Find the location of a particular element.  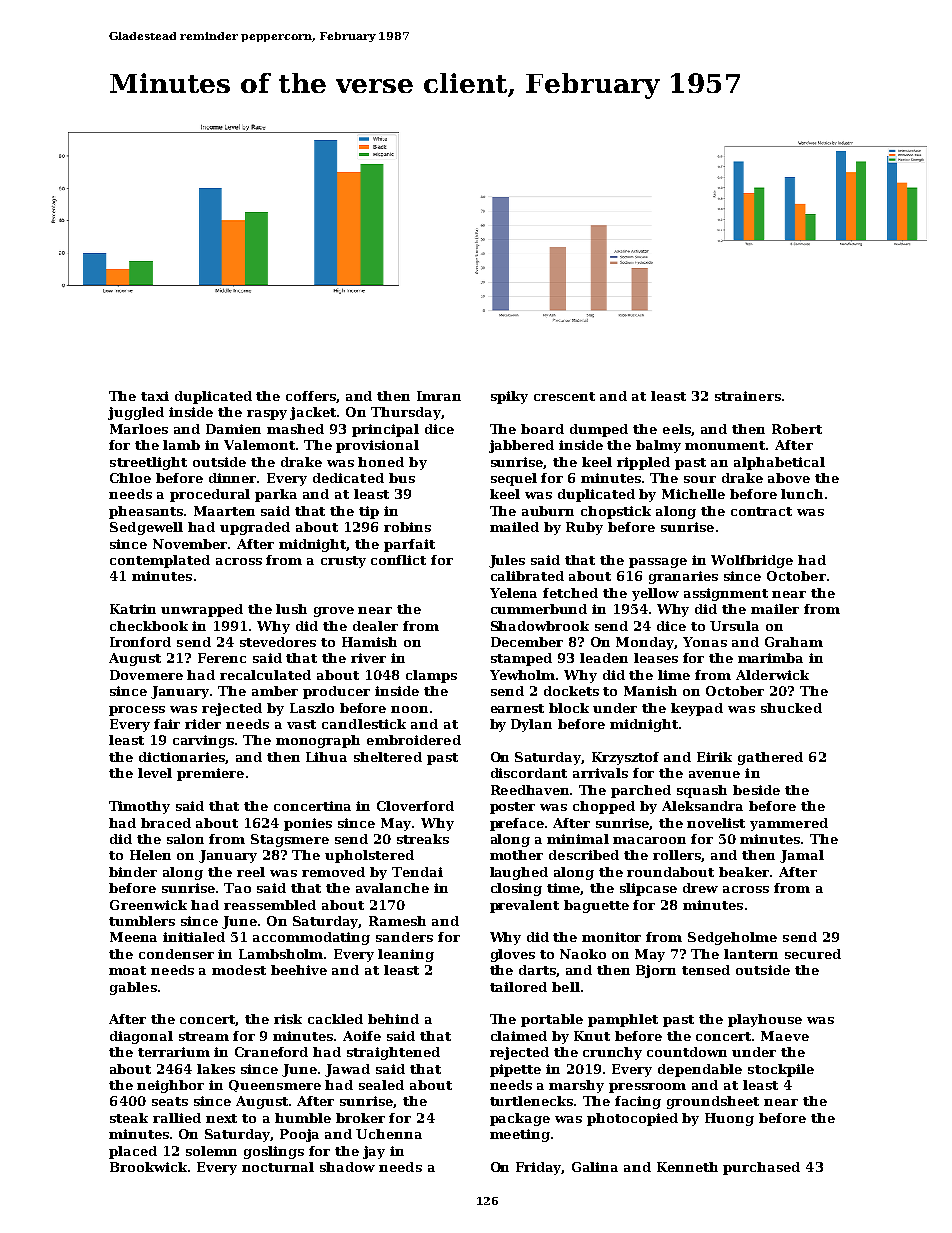

Michelle is located at coordinates (693, 494).
